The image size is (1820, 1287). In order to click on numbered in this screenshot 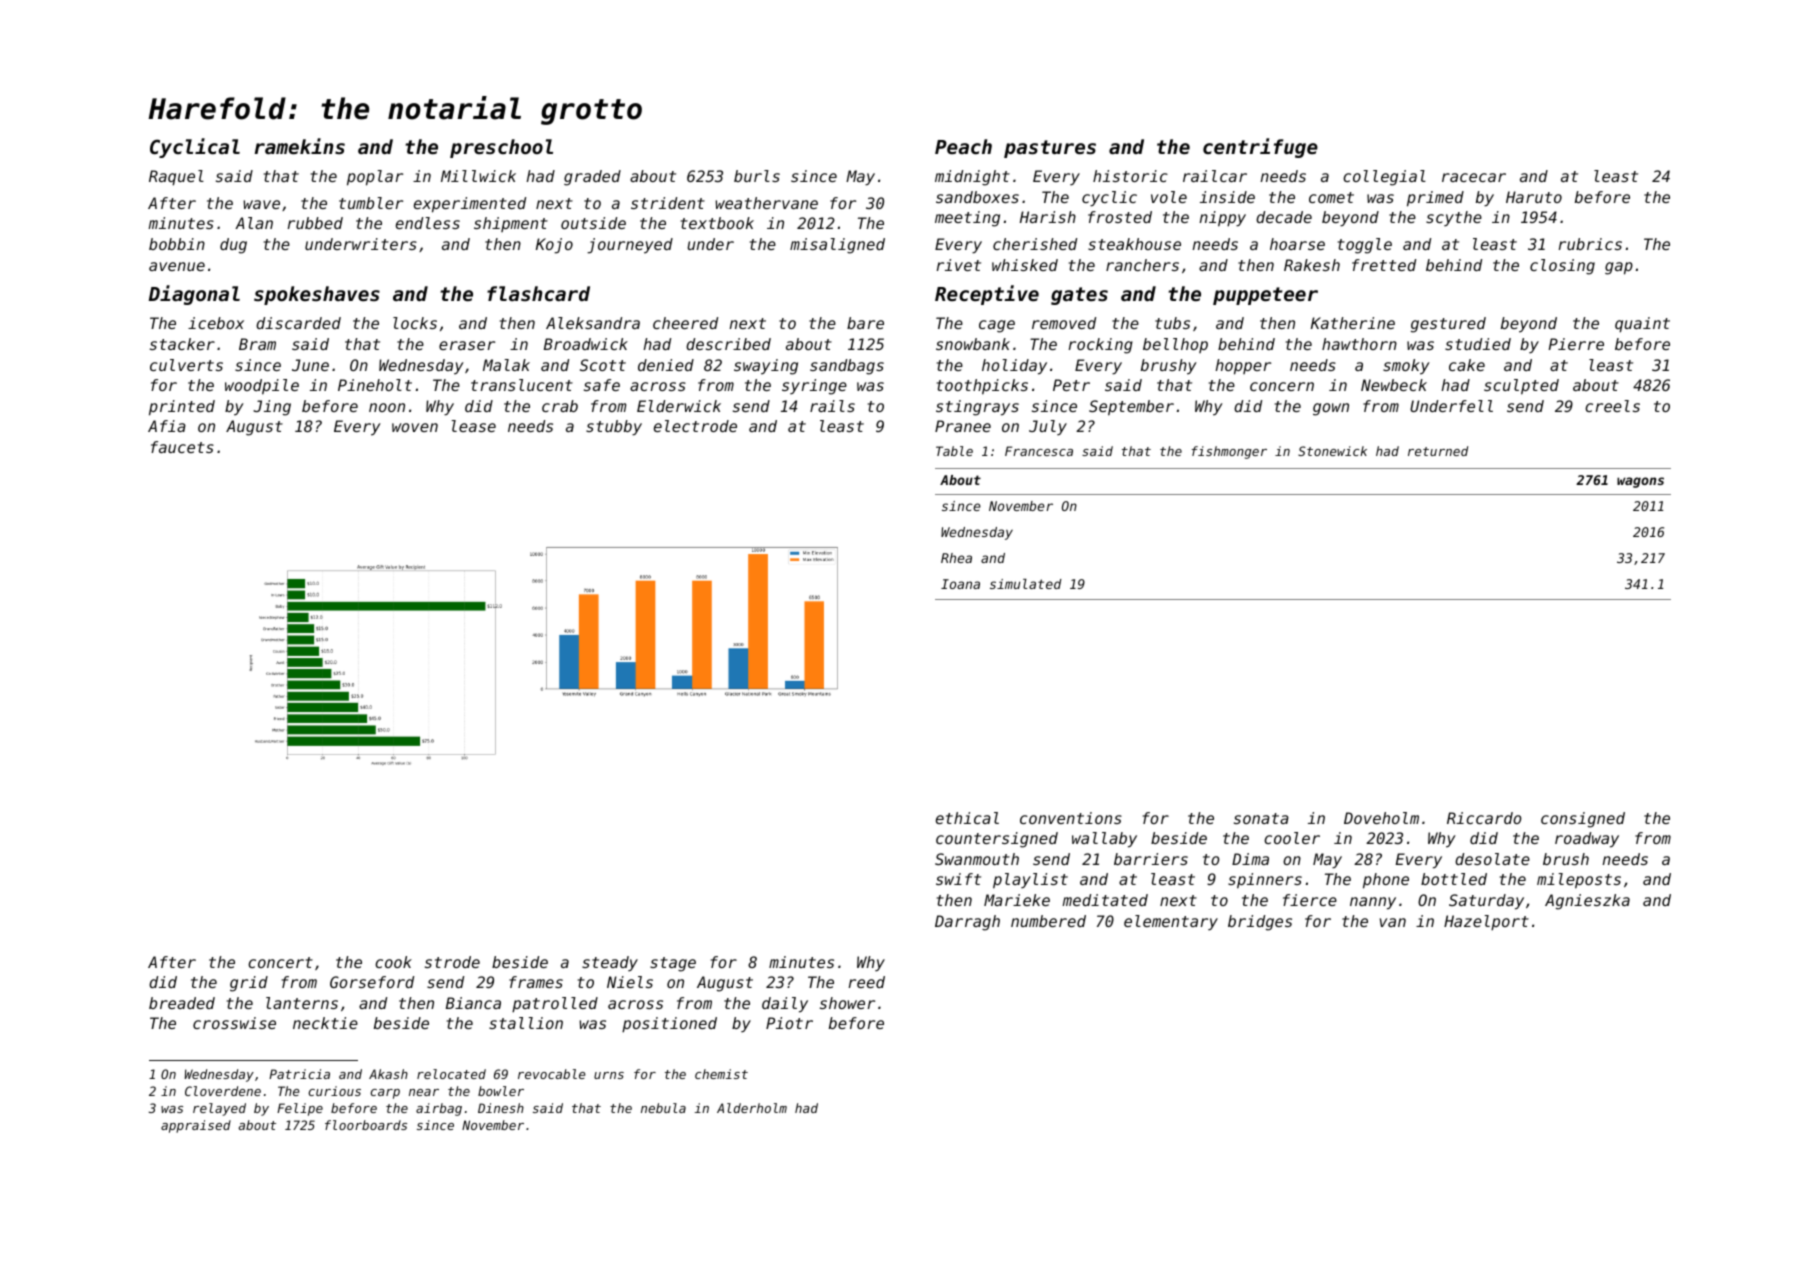, I will do `click(1048, 921)`.
